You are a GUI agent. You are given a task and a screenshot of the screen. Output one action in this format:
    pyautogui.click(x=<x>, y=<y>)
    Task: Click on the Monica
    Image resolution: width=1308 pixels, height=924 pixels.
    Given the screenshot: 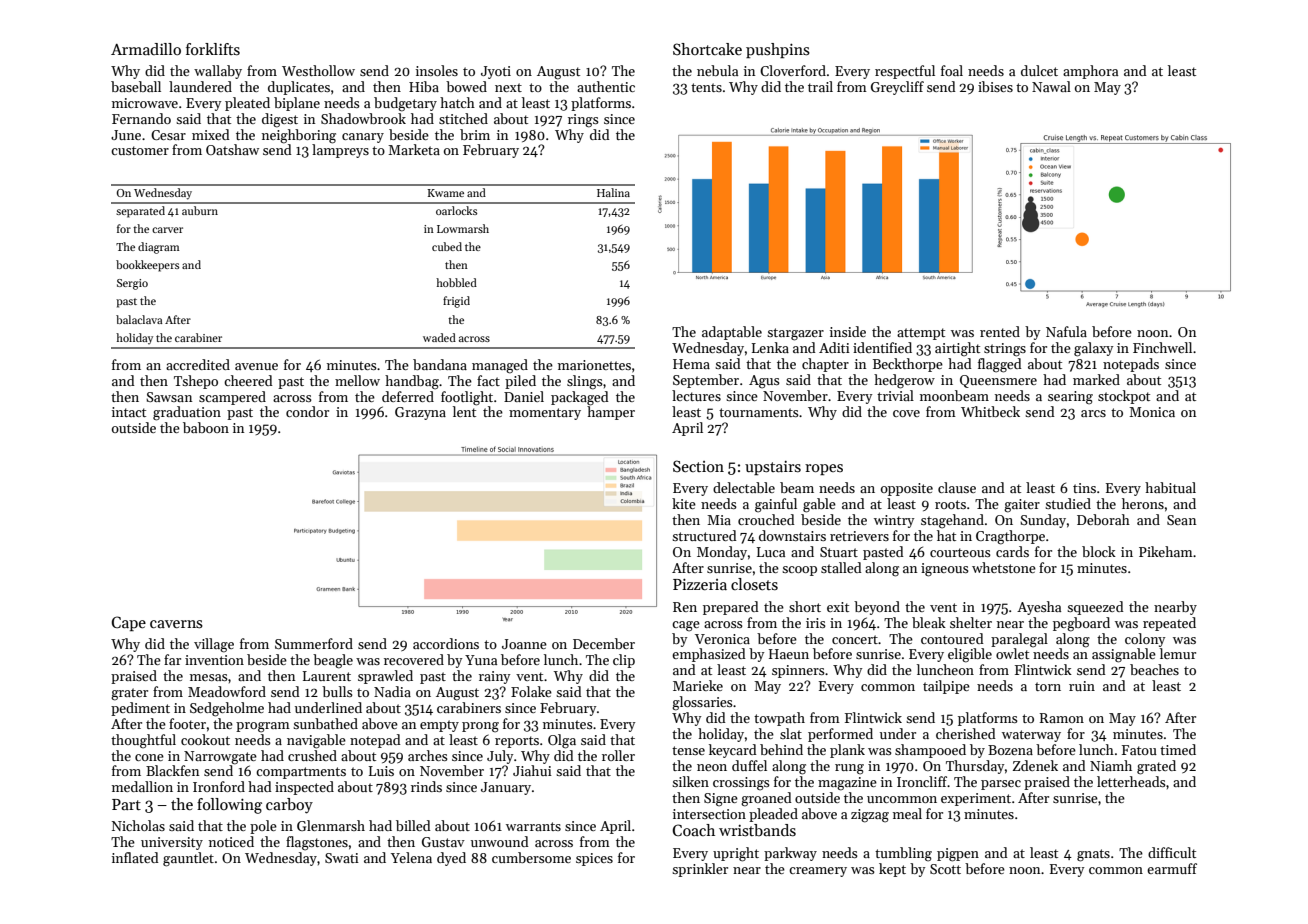 What is the action you would take?
    pyautogui.click(x=1152, y=412)
